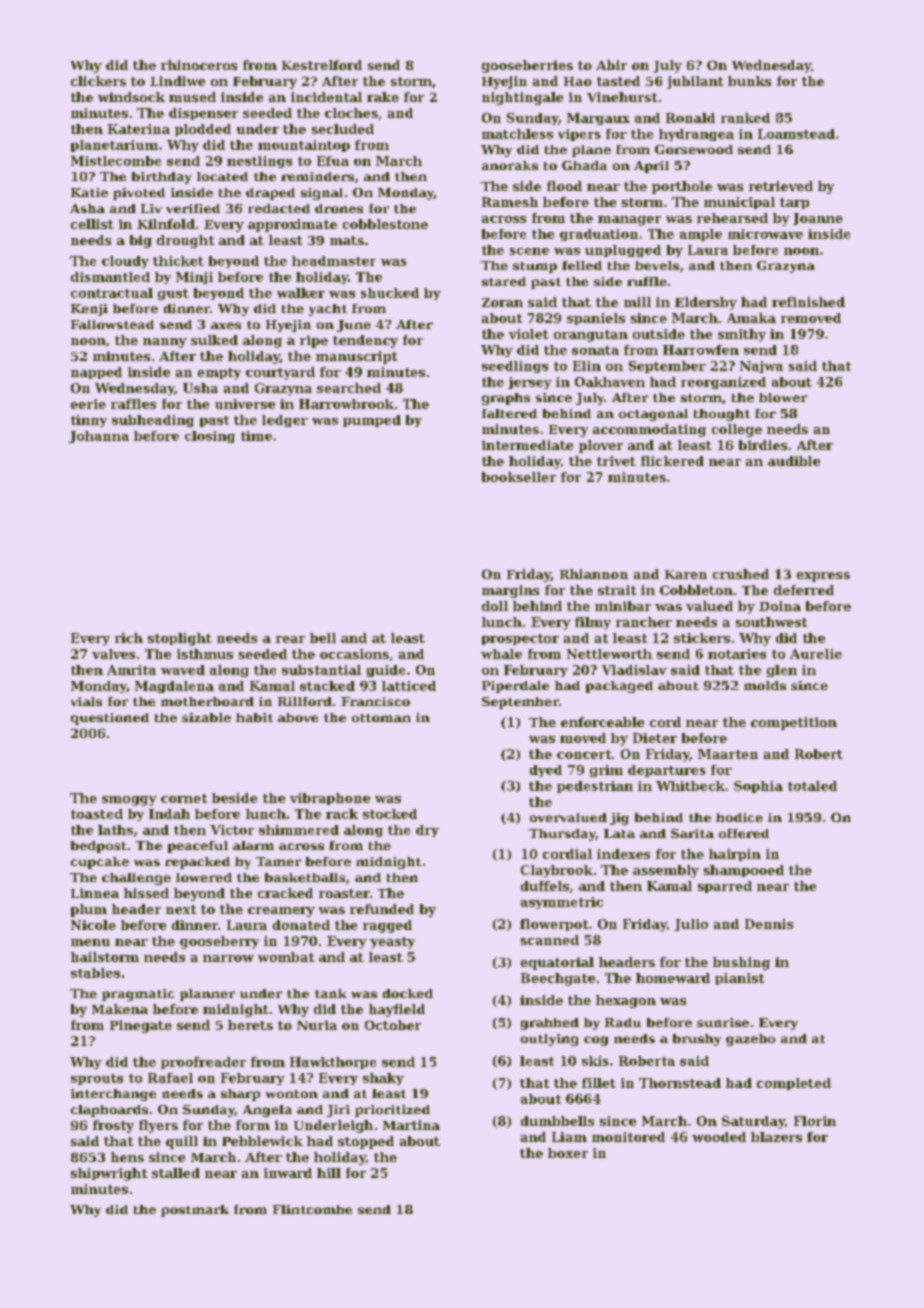  I want to click on scanned, so click(550, 940).
